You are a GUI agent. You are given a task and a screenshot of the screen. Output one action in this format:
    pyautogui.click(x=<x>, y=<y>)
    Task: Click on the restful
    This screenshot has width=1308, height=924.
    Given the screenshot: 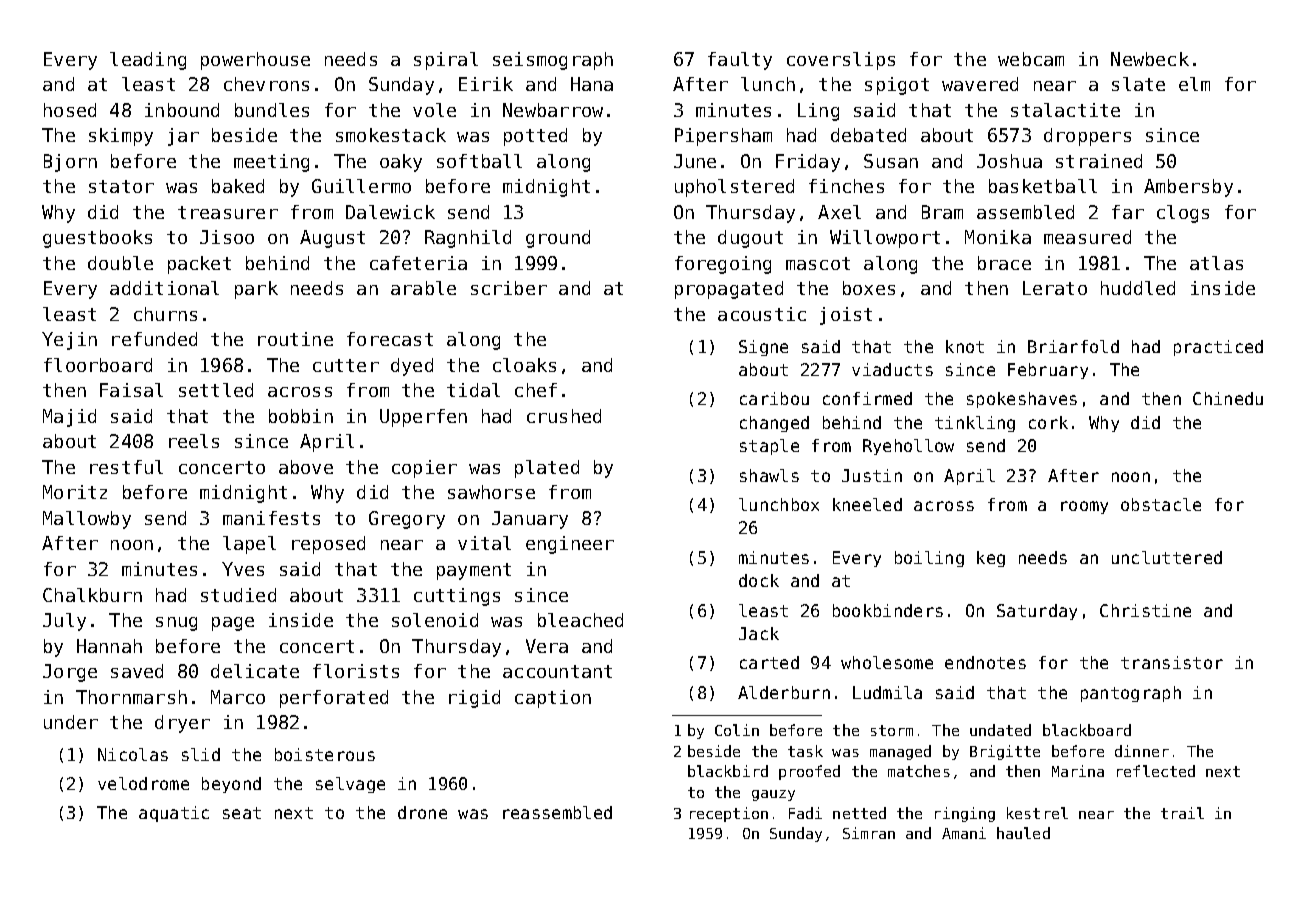 What is the action you would take?
    pyautogui.click(x=126, y=467)
